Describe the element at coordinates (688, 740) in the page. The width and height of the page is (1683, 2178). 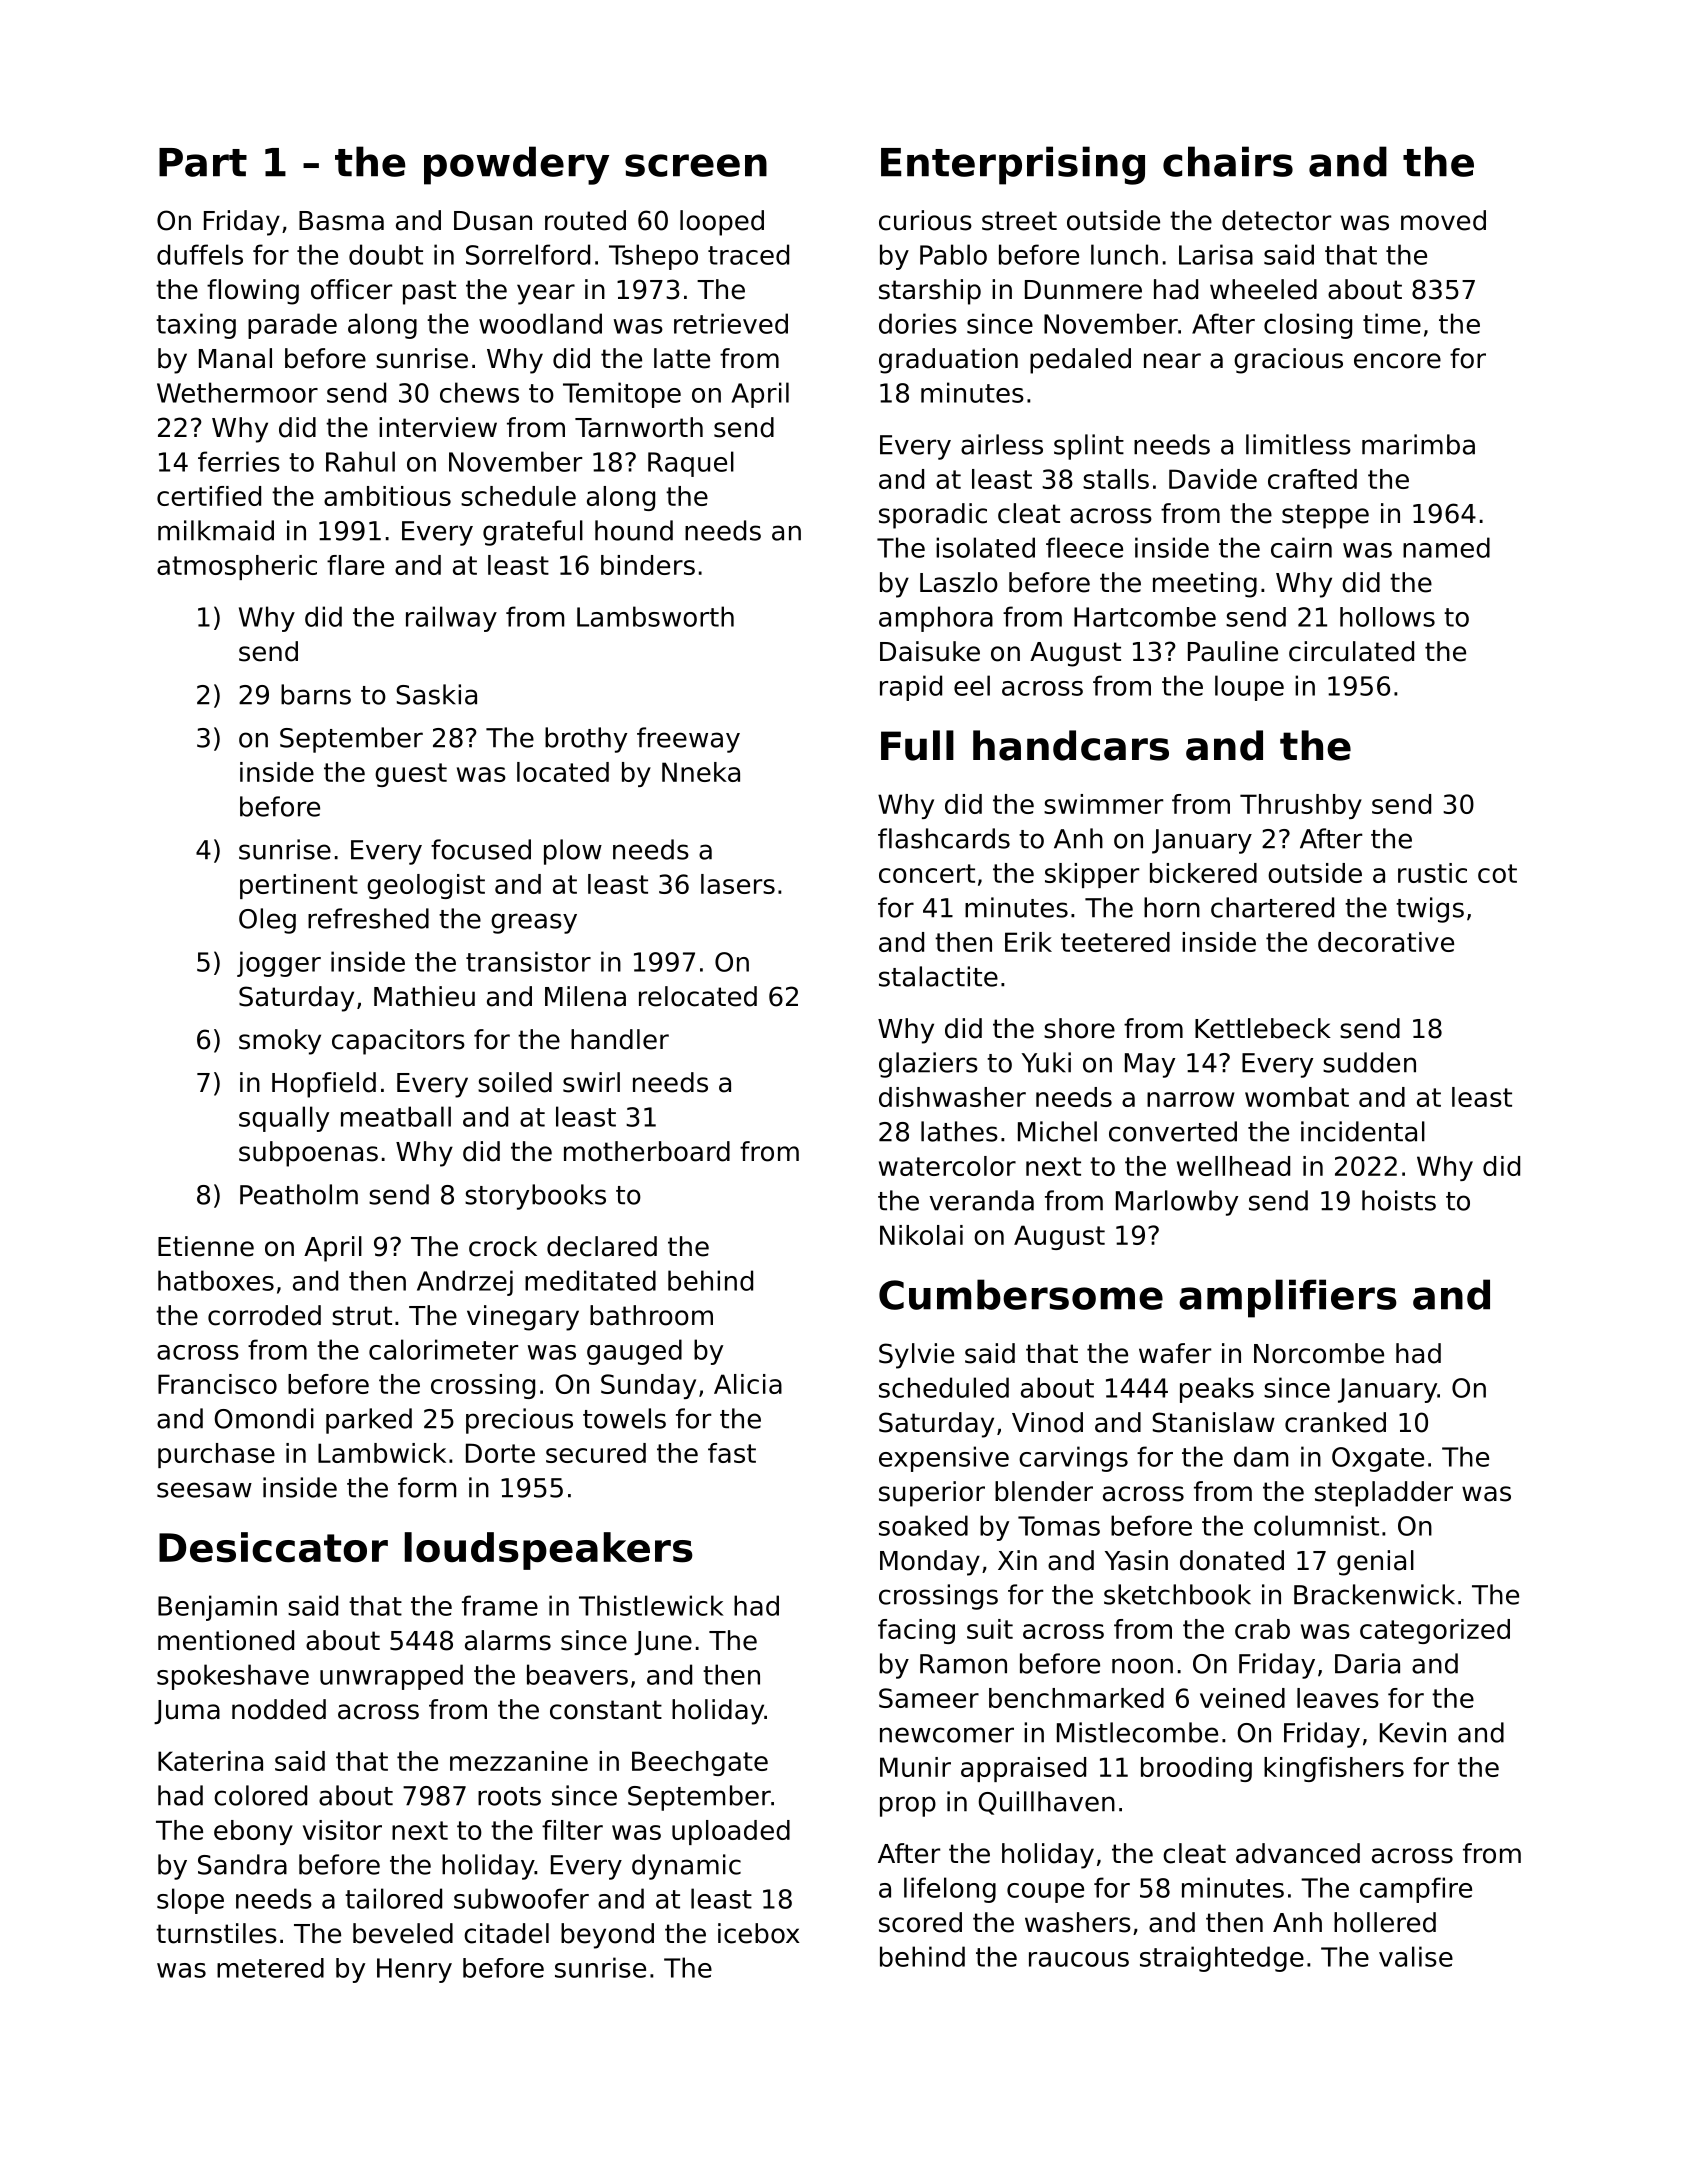
I see `freeway` at that location.
